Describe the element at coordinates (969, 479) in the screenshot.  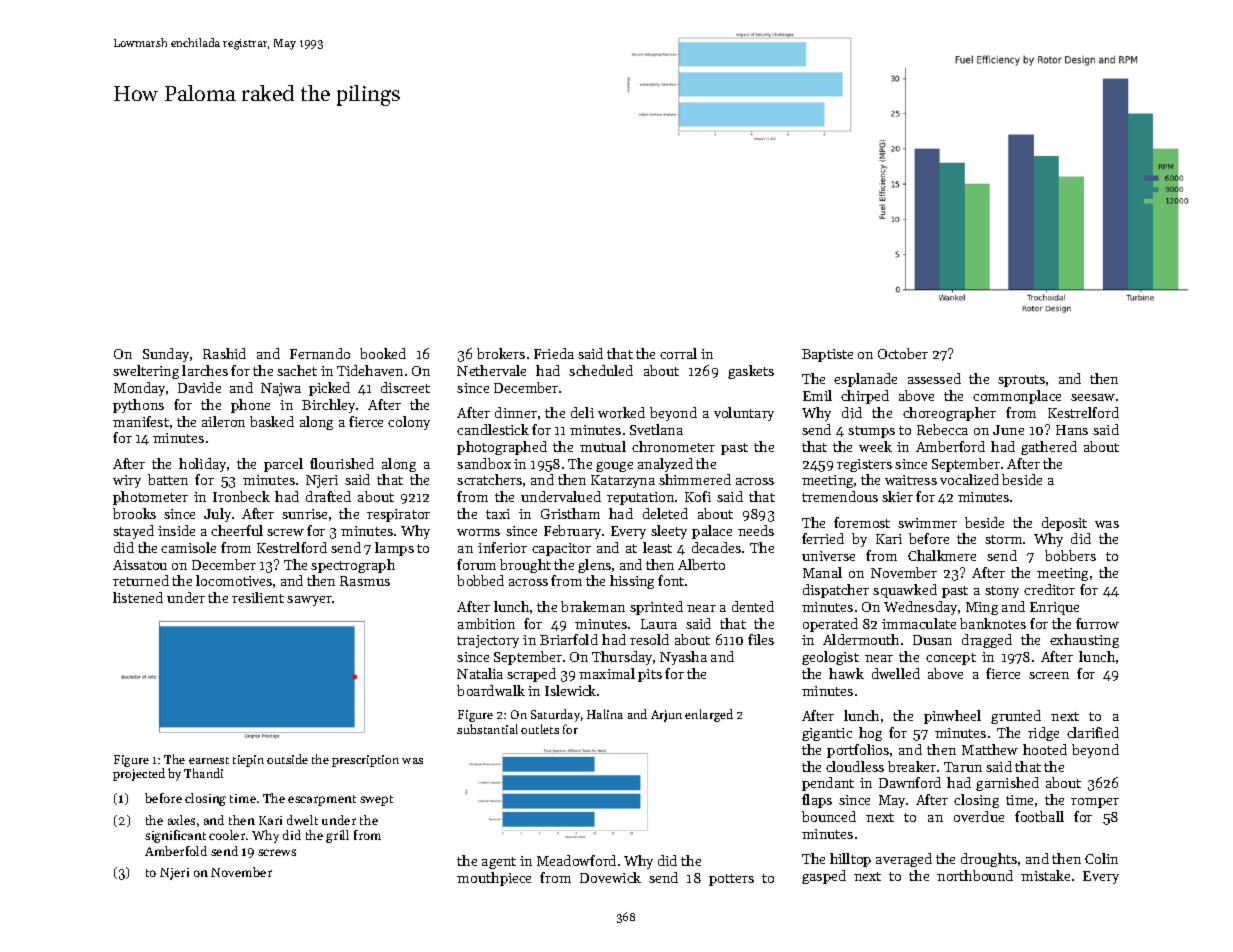
I see `vocalized` at that location.
